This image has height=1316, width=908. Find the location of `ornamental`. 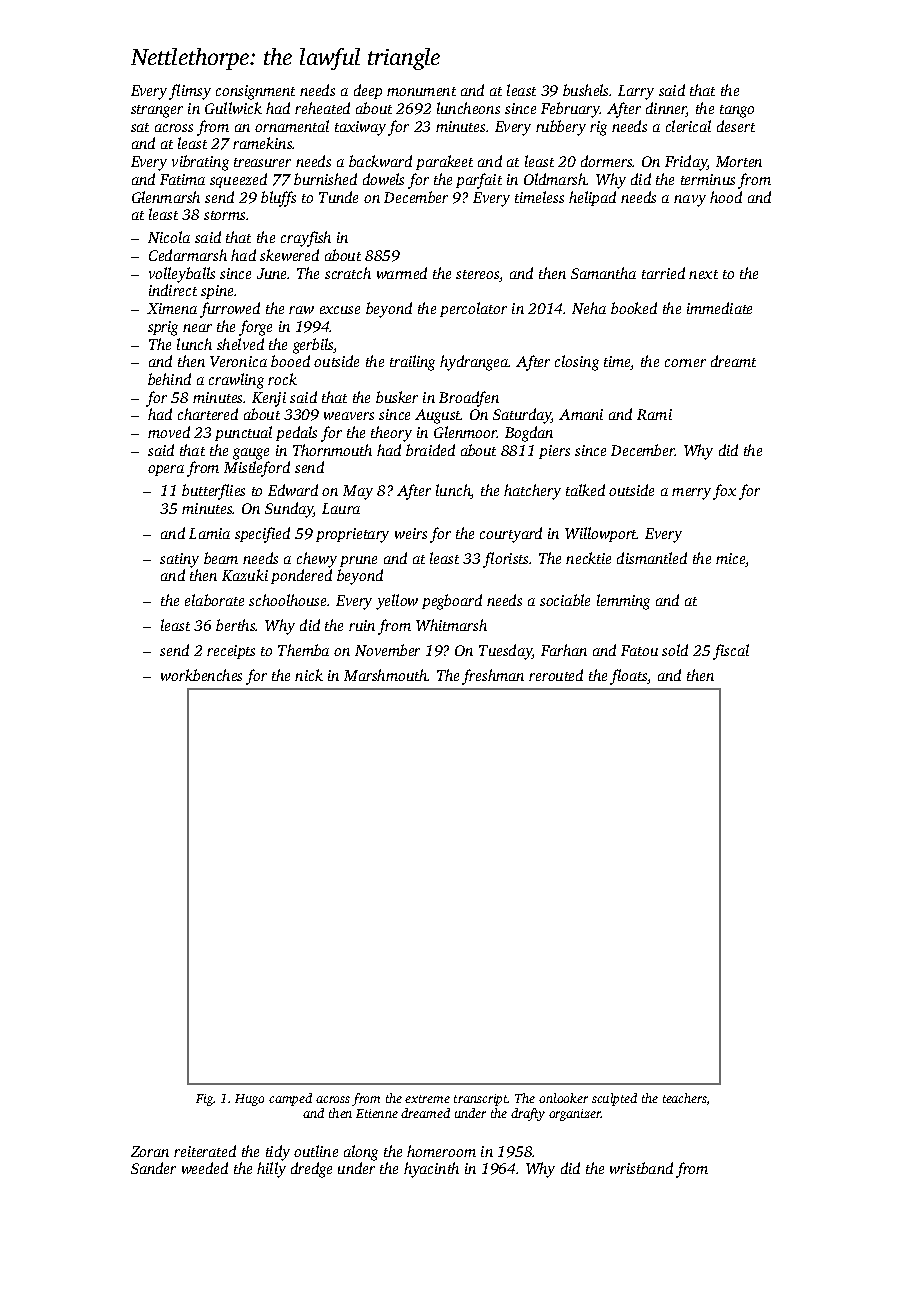

ornamental is located at coordinates (292, 126).
